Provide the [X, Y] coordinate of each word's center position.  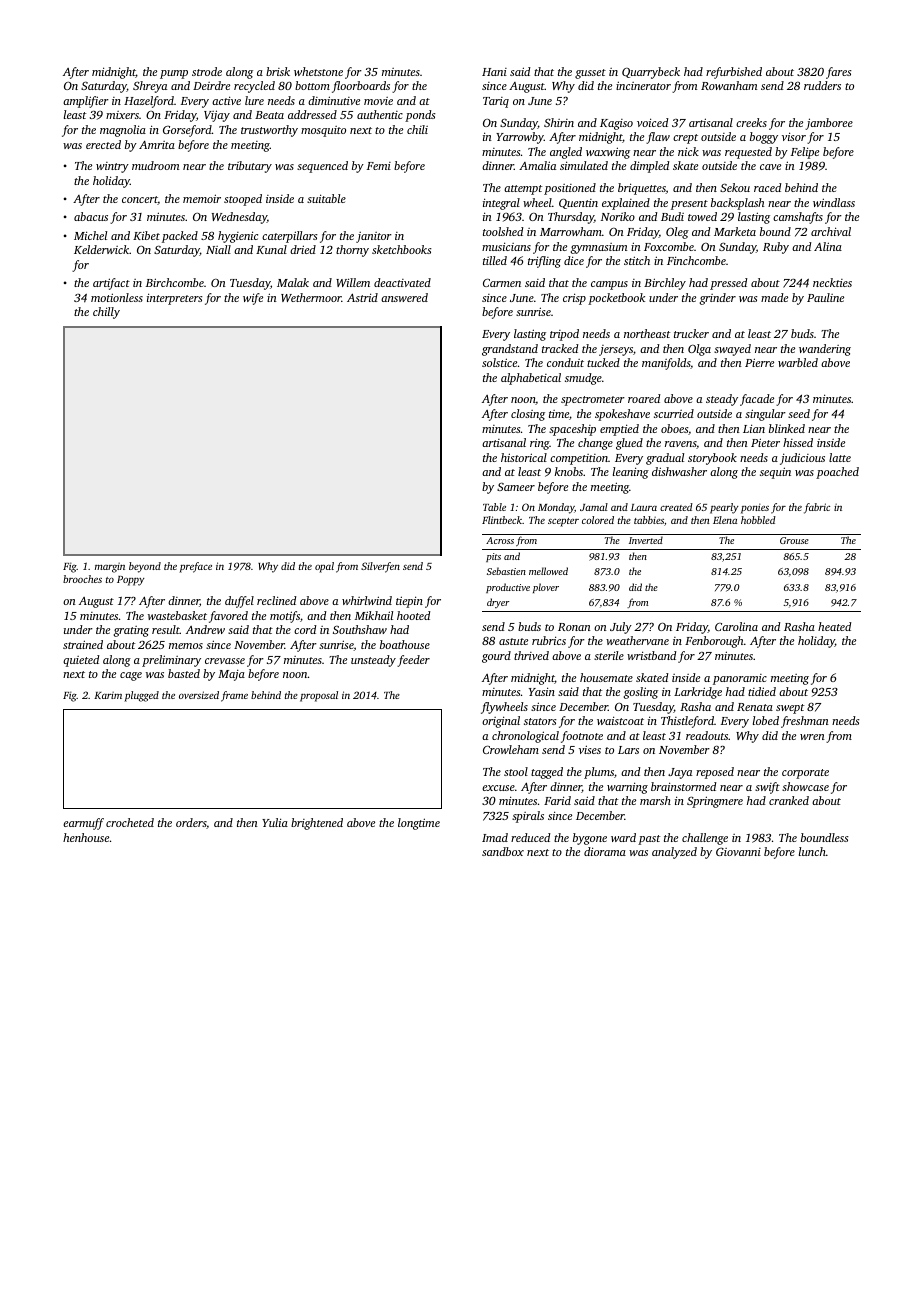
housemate [606, 677]
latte [840, 457]
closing [528, 415]
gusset [590, 74]
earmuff [83, 824]
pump [174, 74]
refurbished [734, 73]
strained [83, 644]
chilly [106, 313]
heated [834, 626]
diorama [605, 851]
